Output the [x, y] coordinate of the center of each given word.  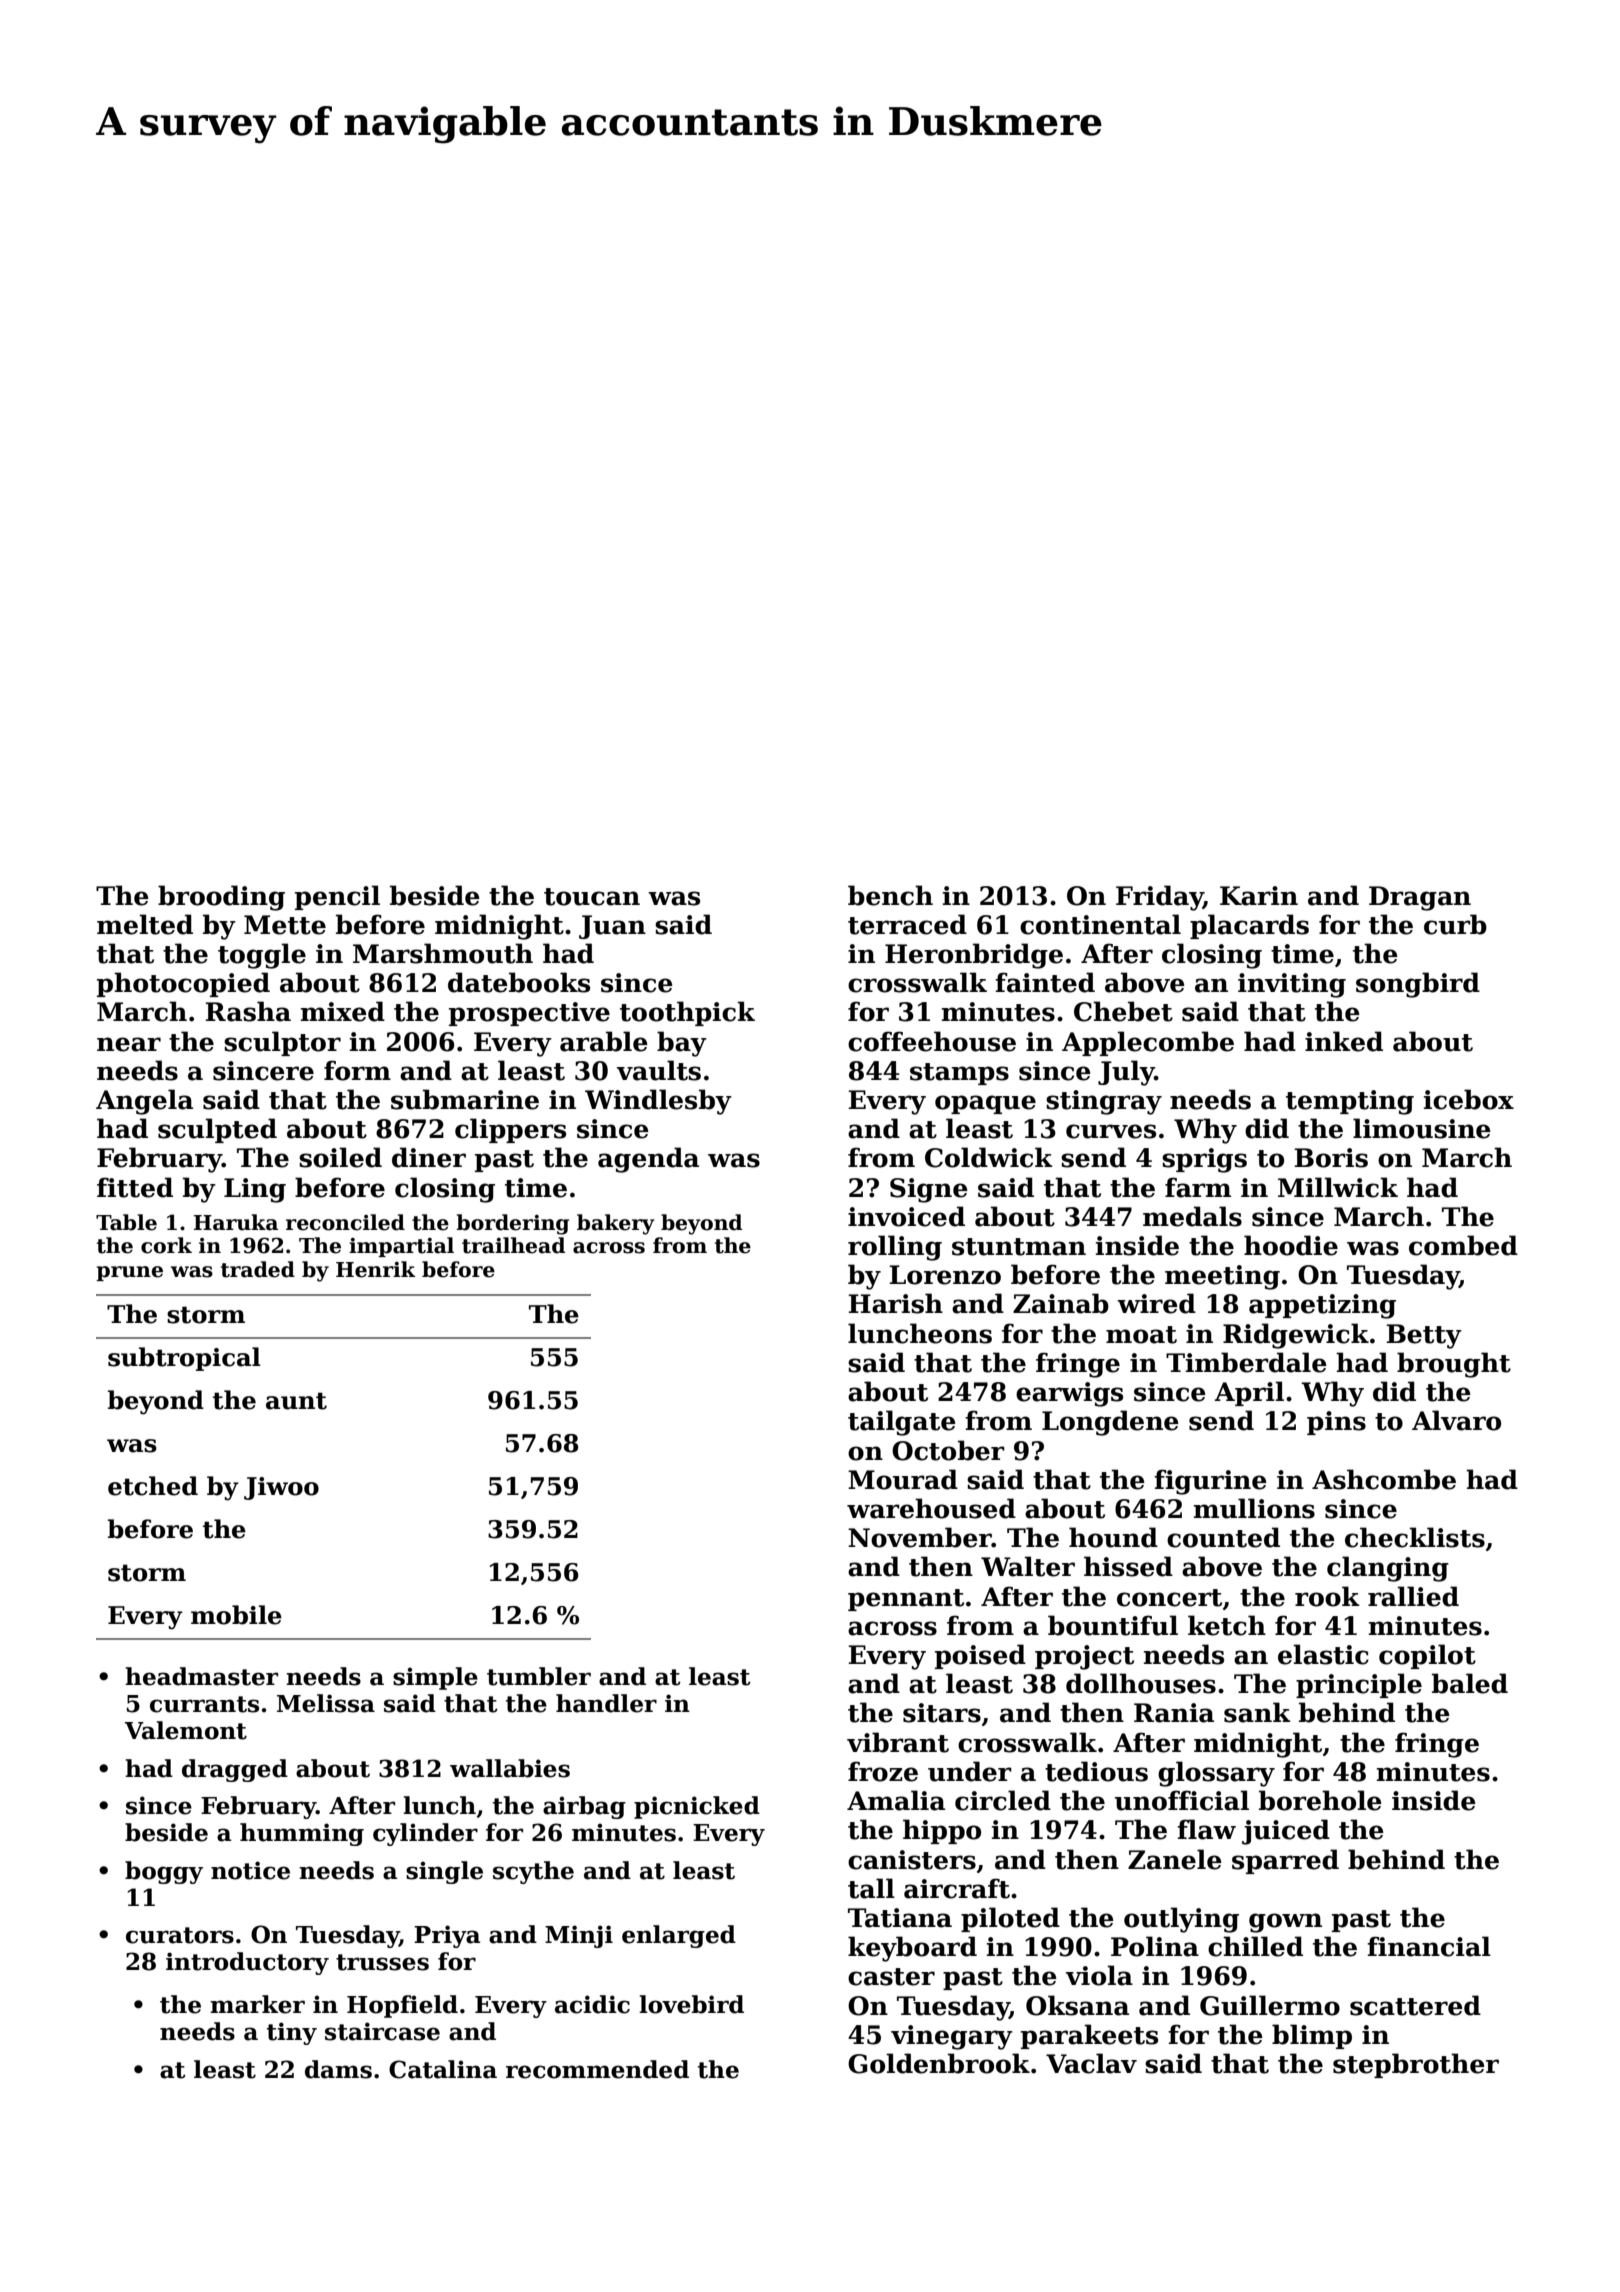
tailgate [902, 1423]
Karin [1259, 896]
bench [890, 895]
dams [338, 2069]
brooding [221, 898]
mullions [1254, 1508]
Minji [579, 1936]
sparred [1285, 1861]
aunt [296, 1401]
